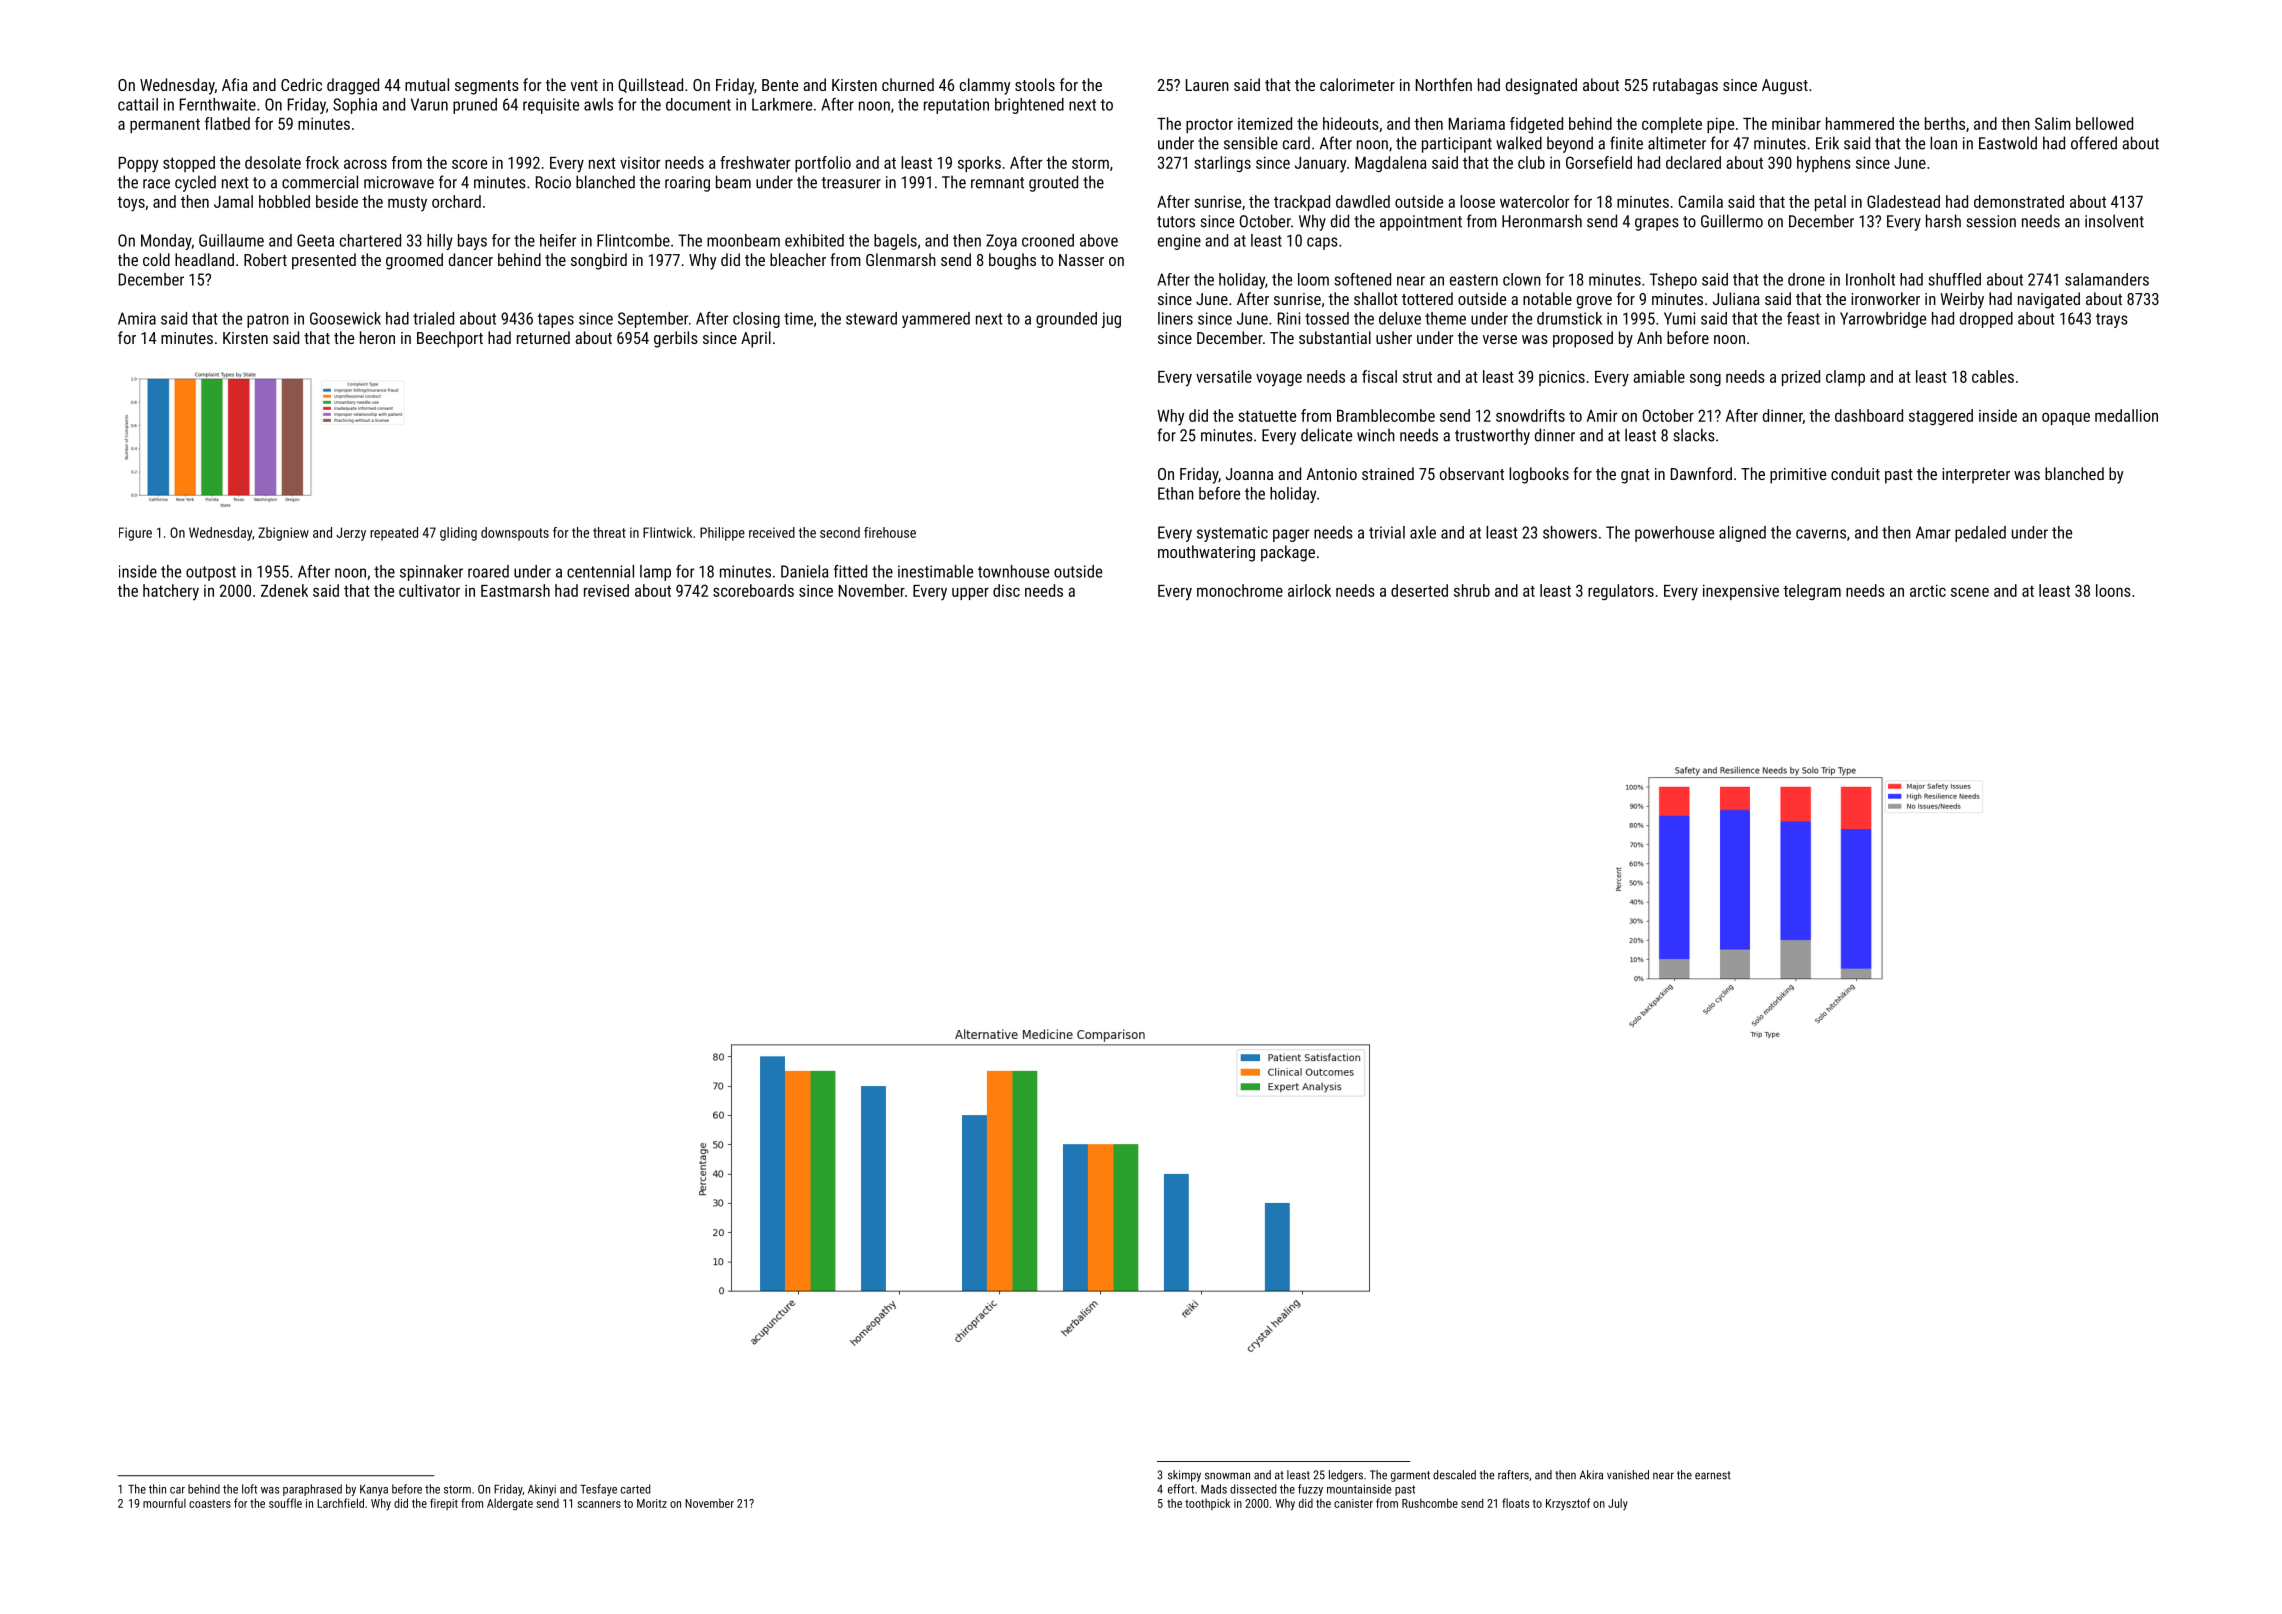  I want to click on mournful, so click(164, 1503).
